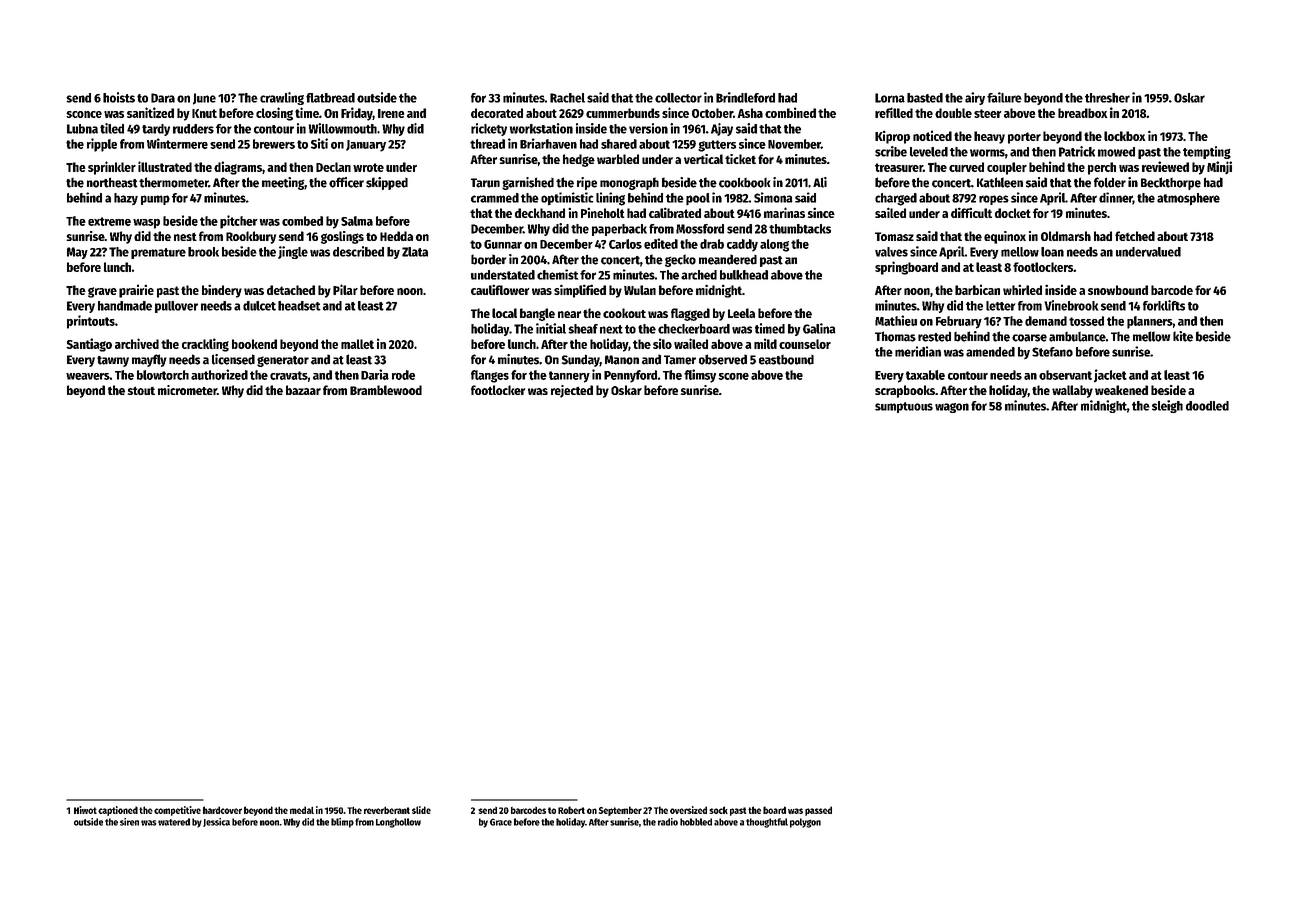 This screenshot has height=924, width=1308. Describe the element at coordinates (572, 391) in the screenshot. I see `rejected` at that location.
